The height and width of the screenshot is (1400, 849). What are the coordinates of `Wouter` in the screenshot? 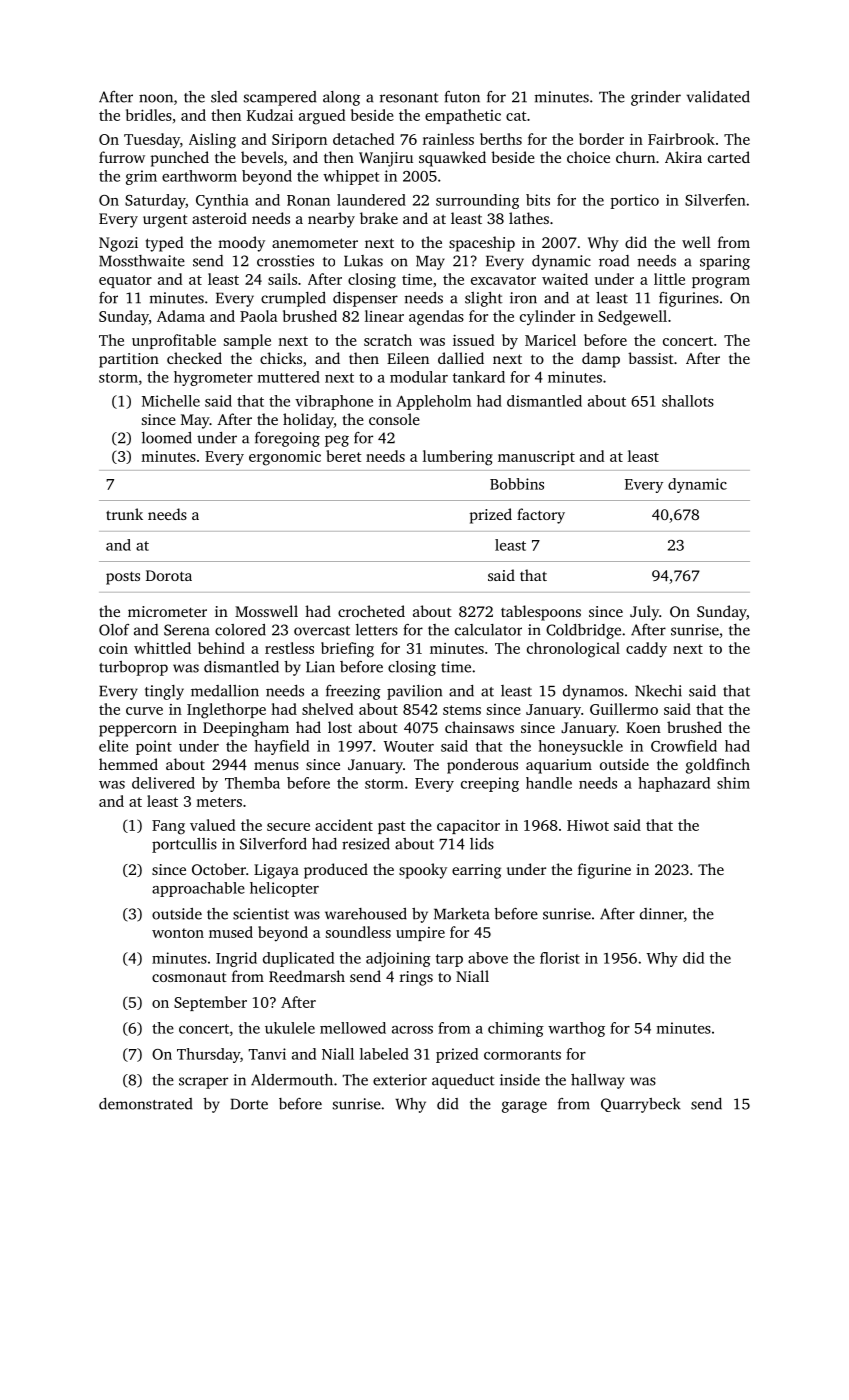 It's located at (409, 746).
